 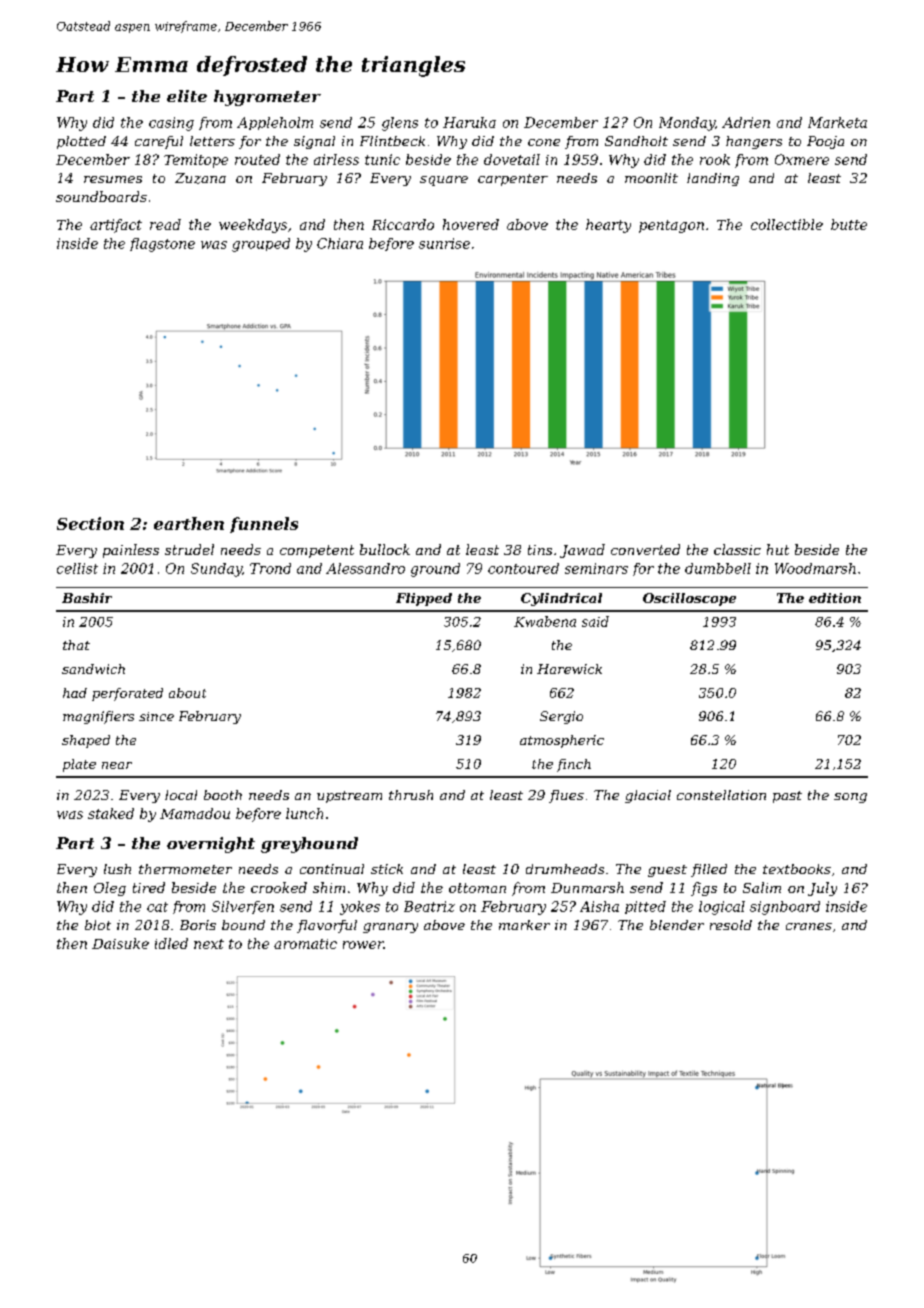 I want to click on Daisuke, so click(x=120, y=943).
